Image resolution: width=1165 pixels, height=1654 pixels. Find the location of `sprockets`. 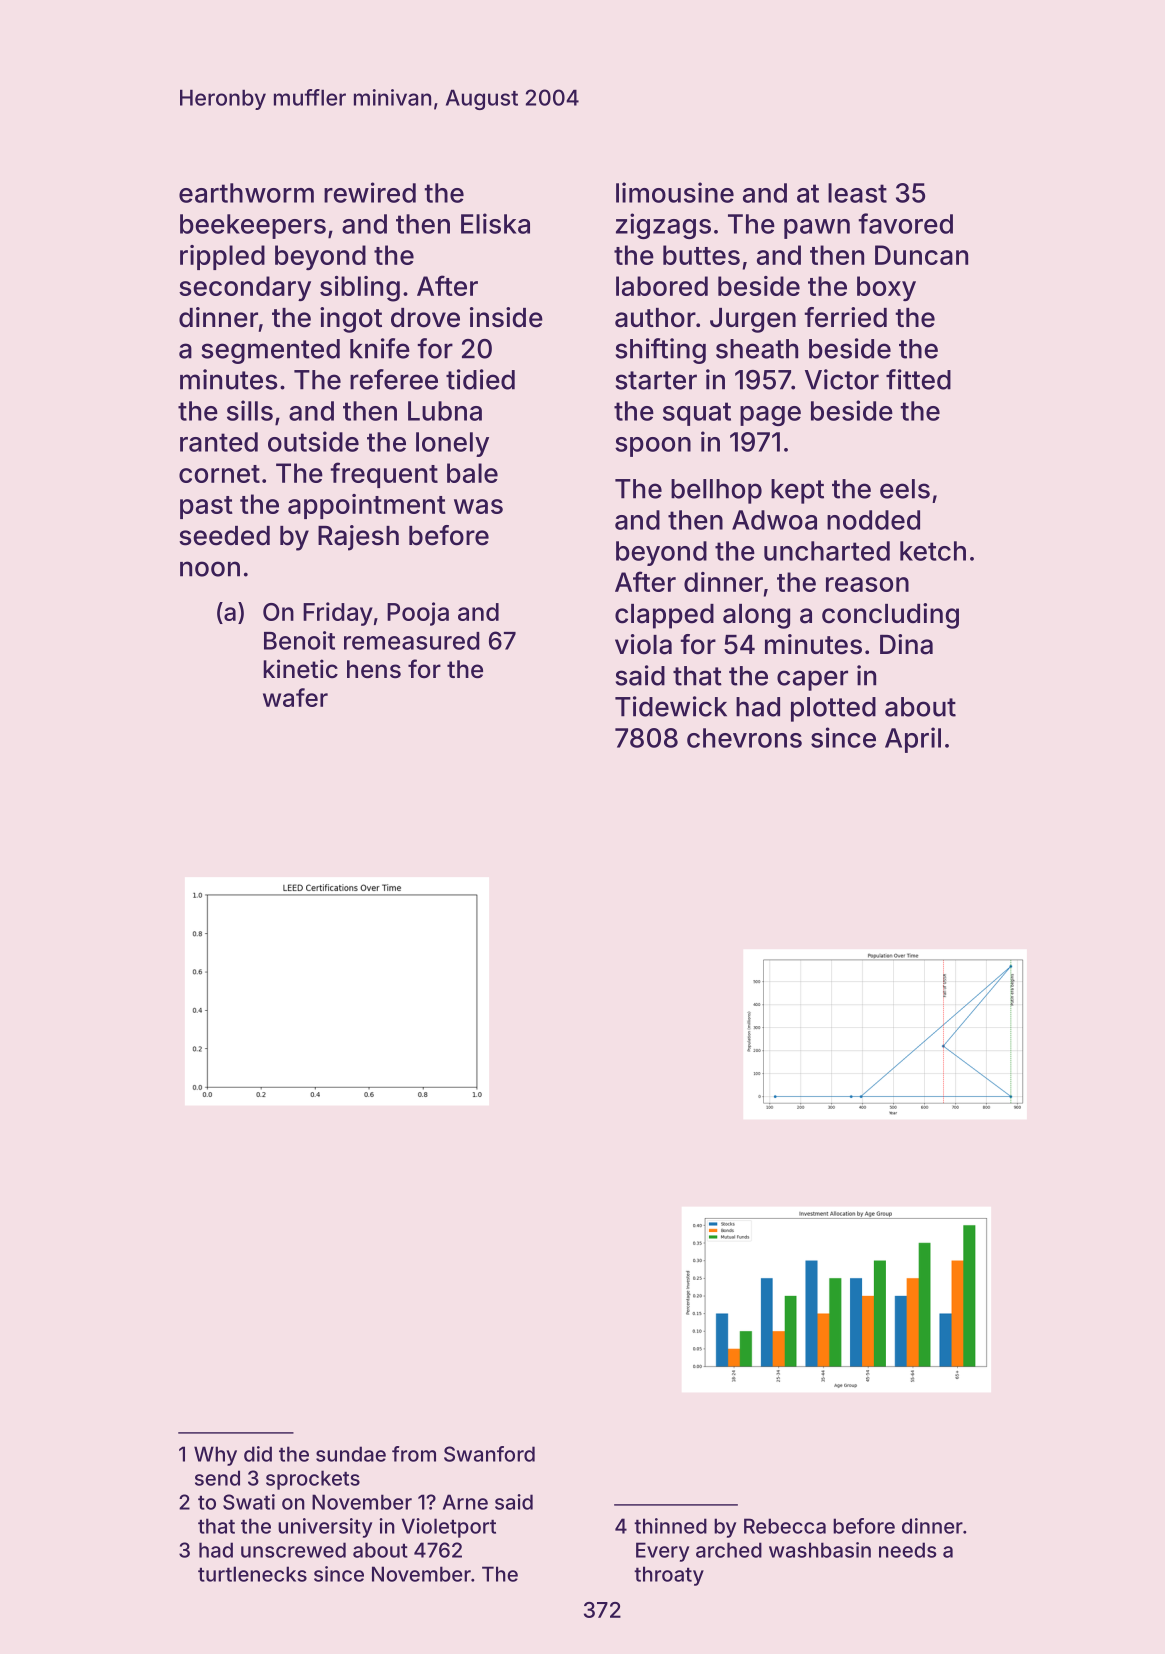

sprockets is located at coordinates (313, 1480).
